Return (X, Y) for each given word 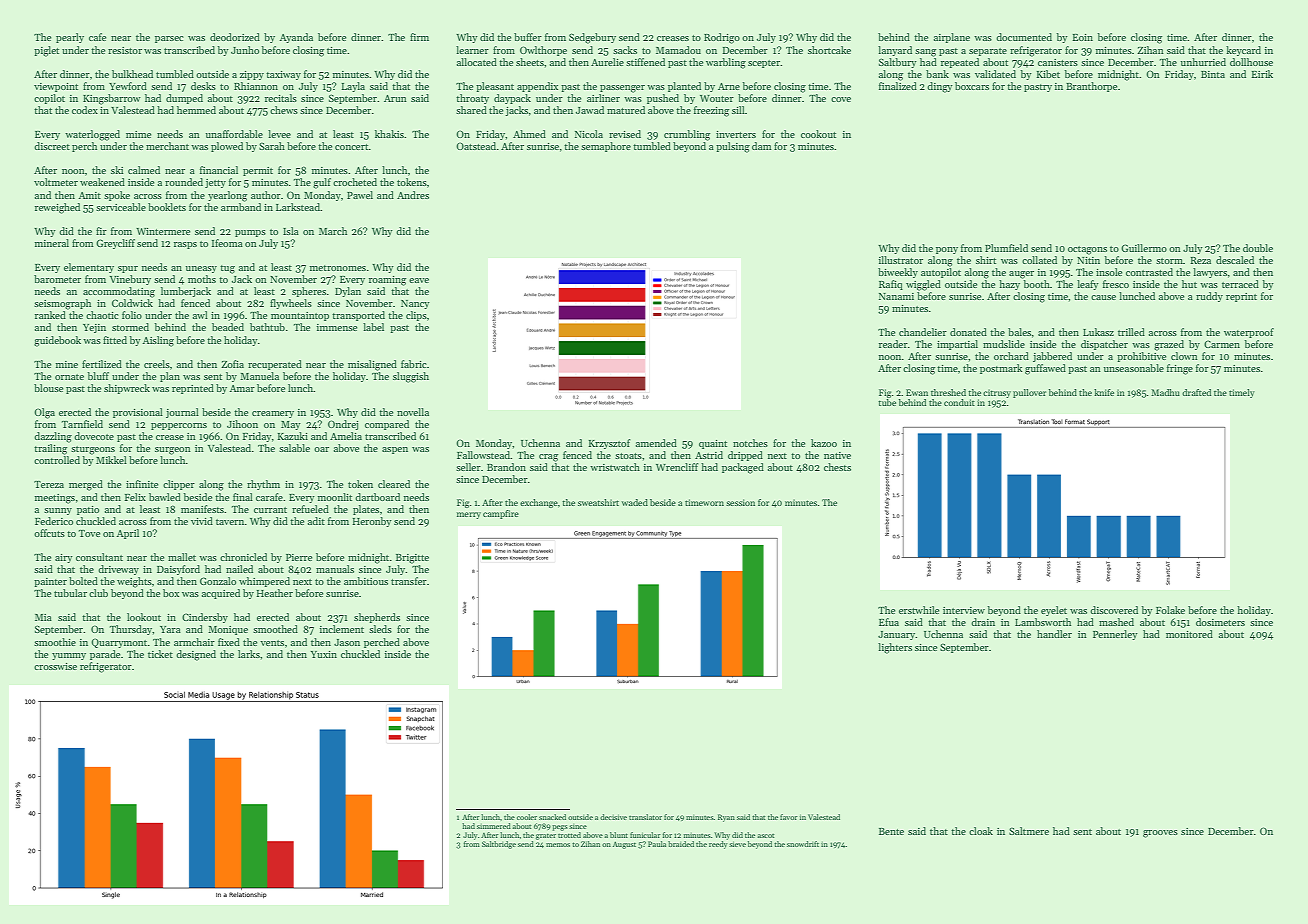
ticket (160, 654)
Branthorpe (1091, 87)
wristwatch (615, 467)
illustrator (901, 260)
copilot (49, 99)
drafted (1196, 392)
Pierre (299, 557)
